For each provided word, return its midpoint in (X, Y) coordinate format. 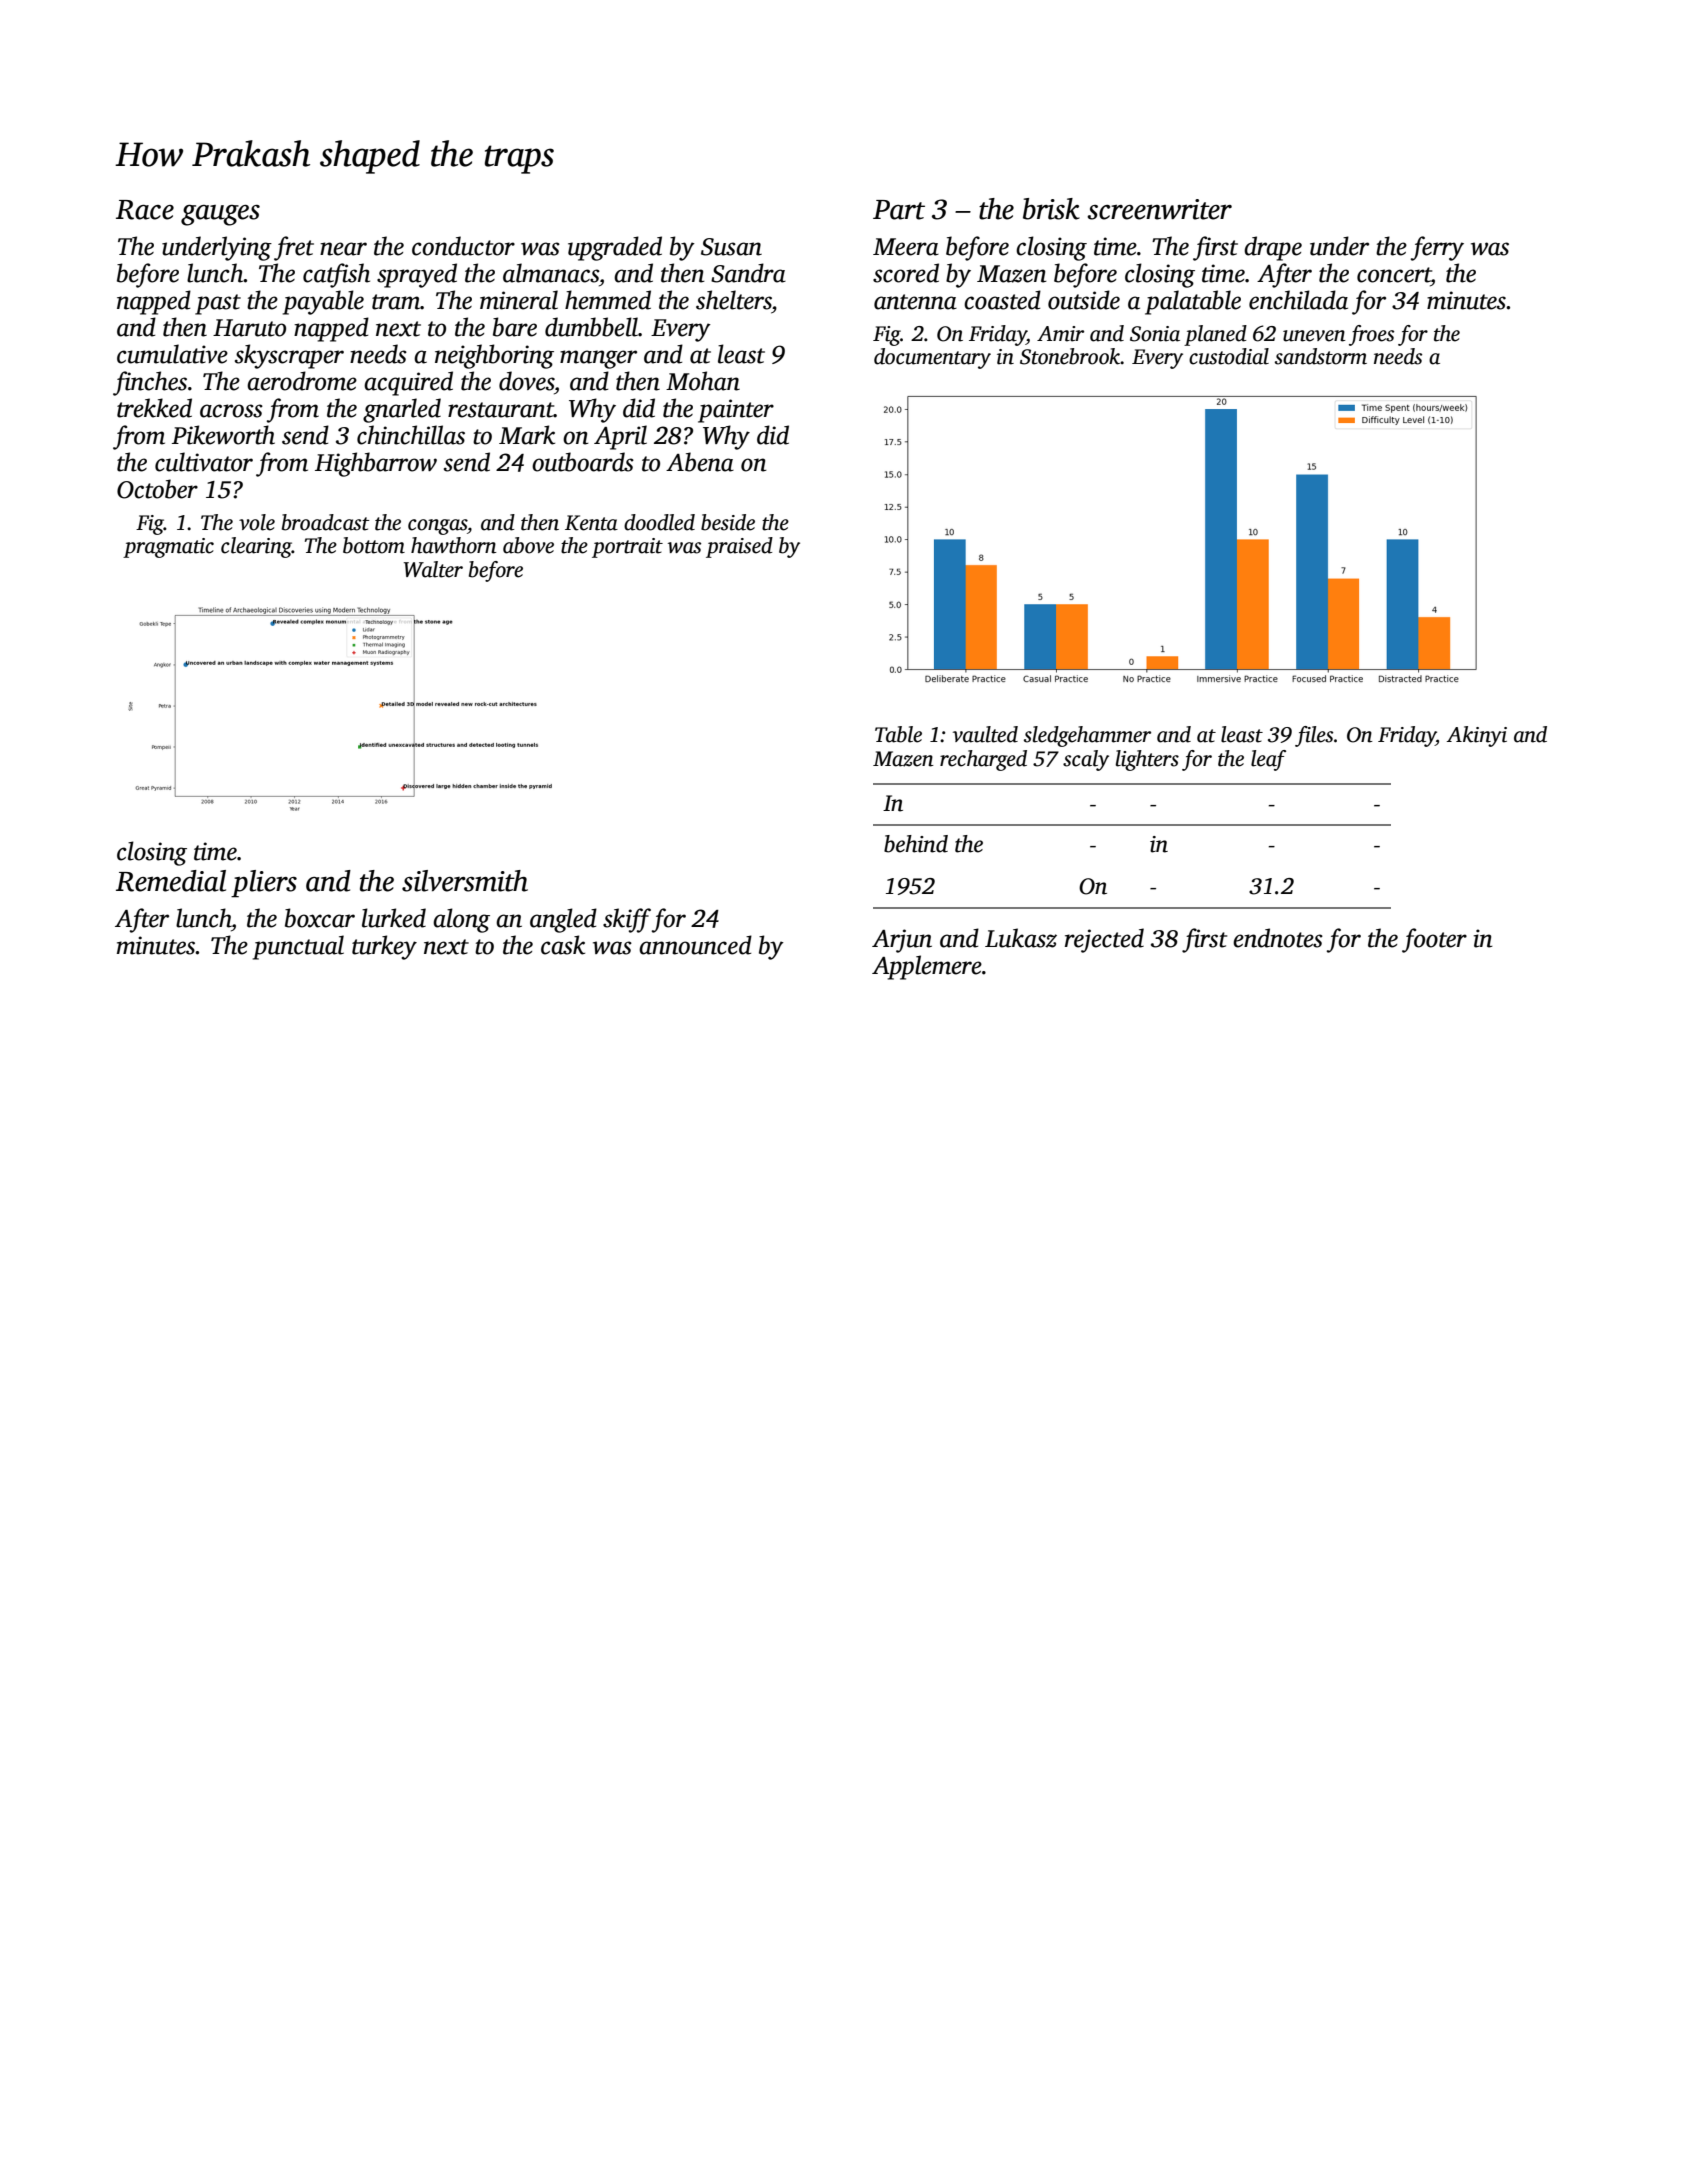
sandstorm (1321, 356)
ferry (1437, 248)
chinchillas (411, 435)
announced (695, 945)
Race (145, 210)
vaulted (985, 734)
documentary (932, 358)
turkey (384, 947)
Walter (433, 569)
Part (899, 210)
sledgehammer (1087, 736)
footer (1434, 940)
